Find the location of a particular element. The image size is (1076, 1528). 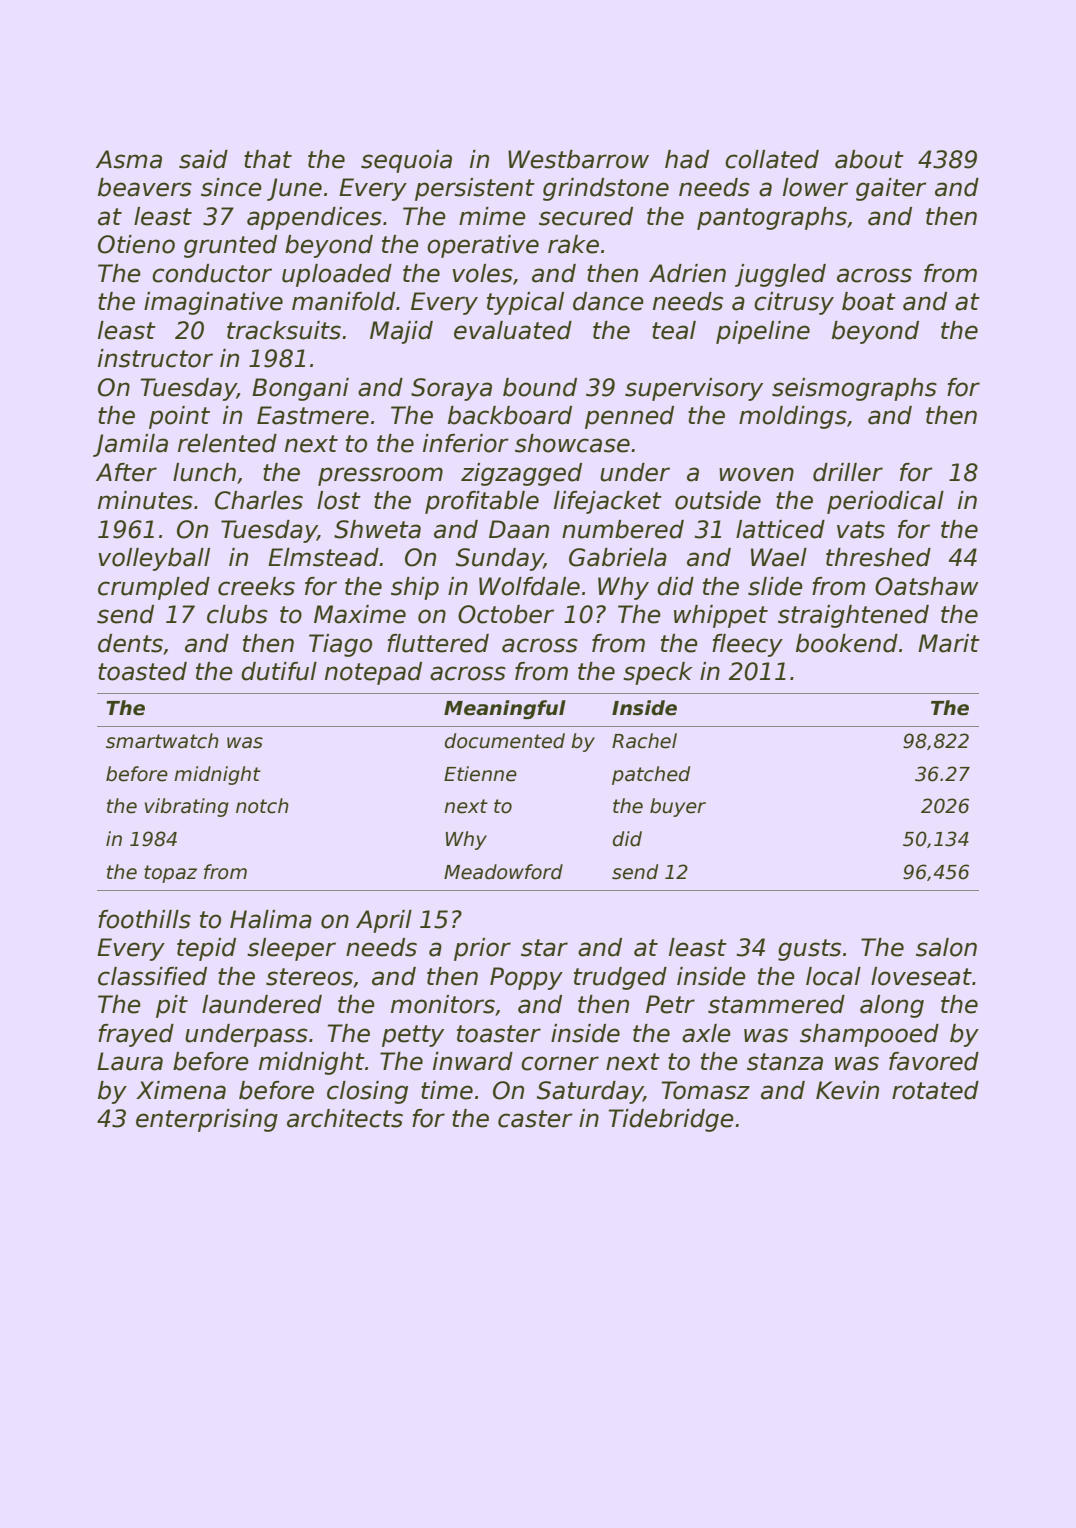

caster is located at coordinates (535, 1119).
